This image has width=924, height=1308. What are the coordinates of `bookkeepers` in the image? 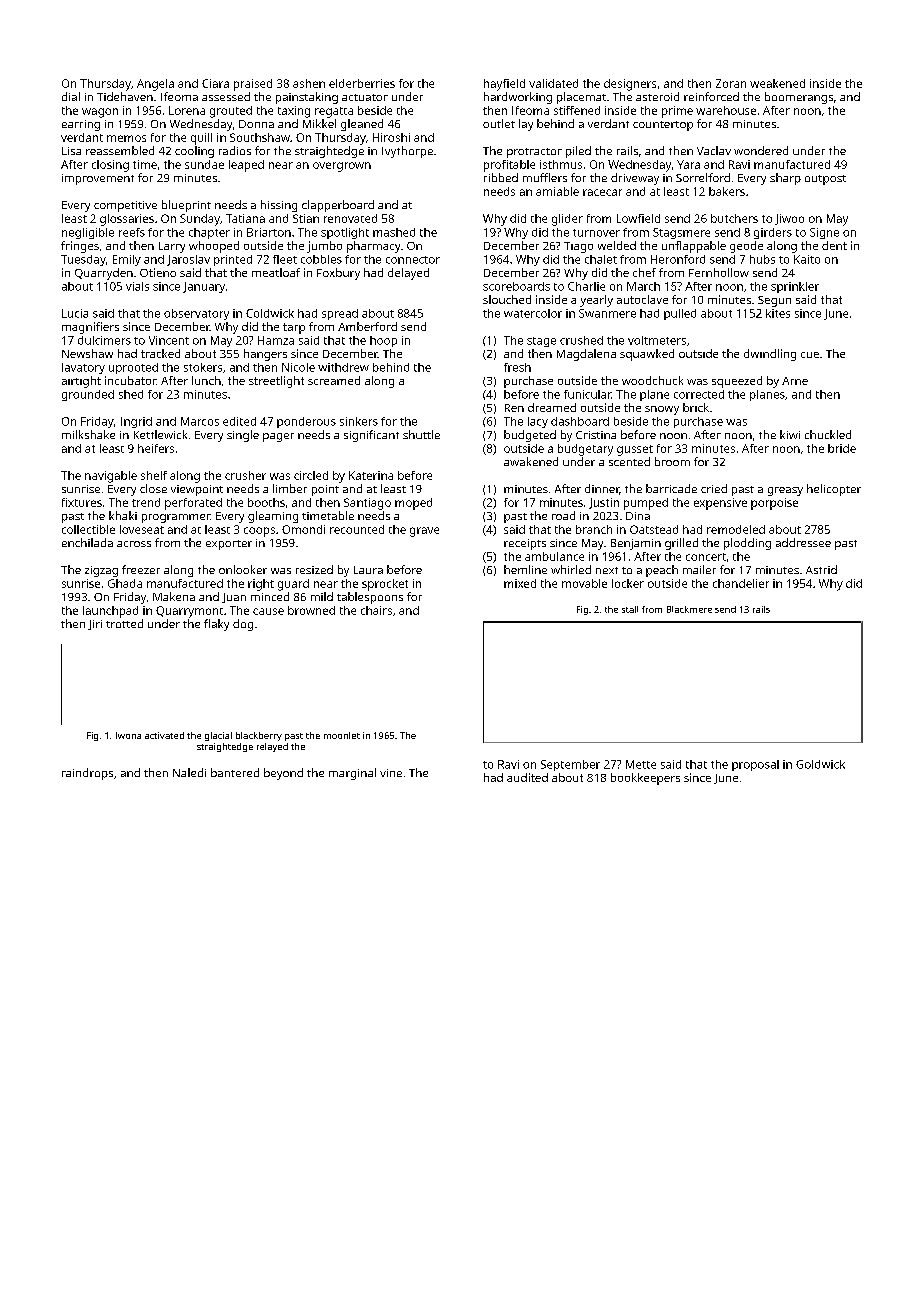 It's located at (645, 779).
